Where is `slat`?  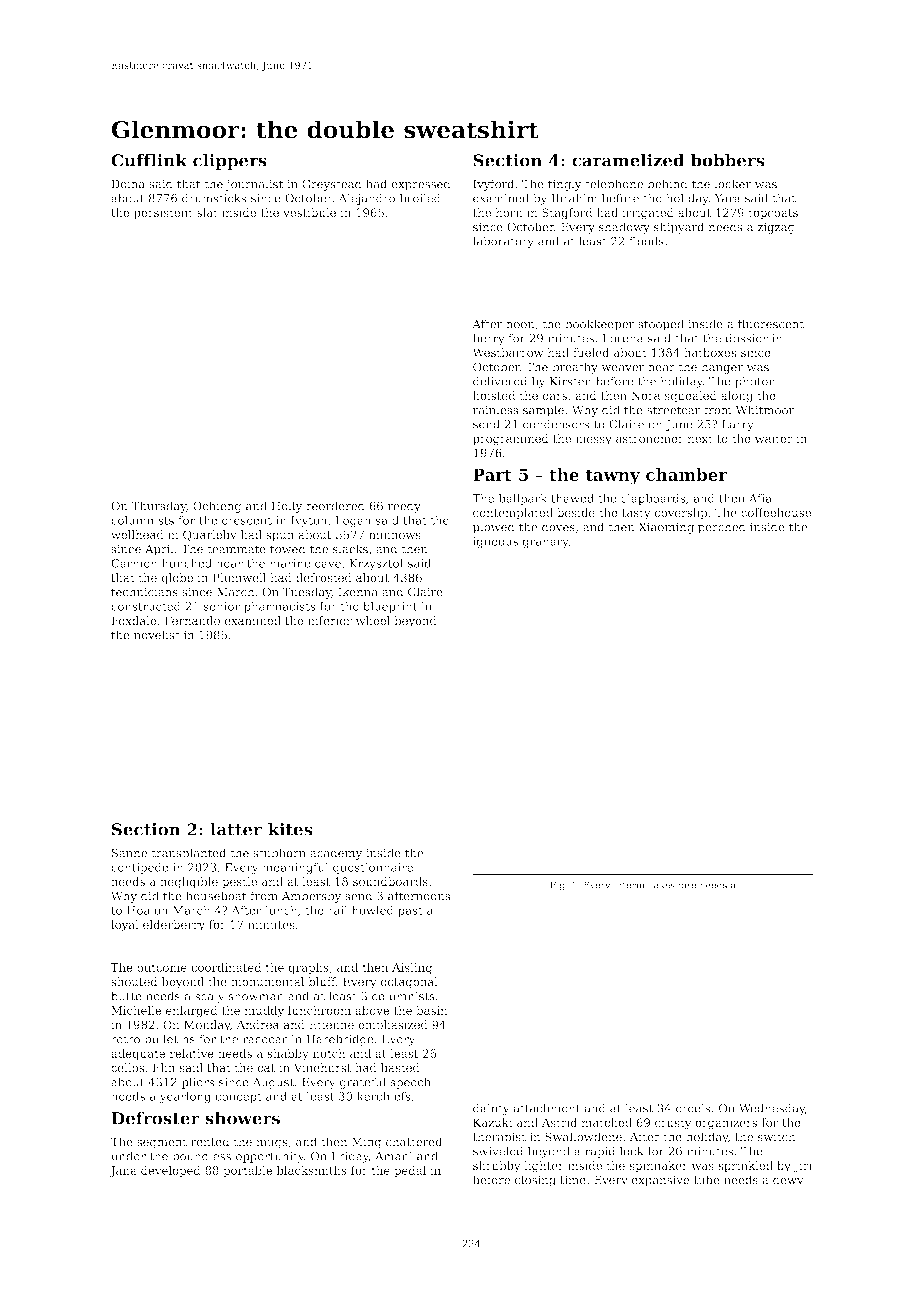
slat is located at coordinates (207, 212).
